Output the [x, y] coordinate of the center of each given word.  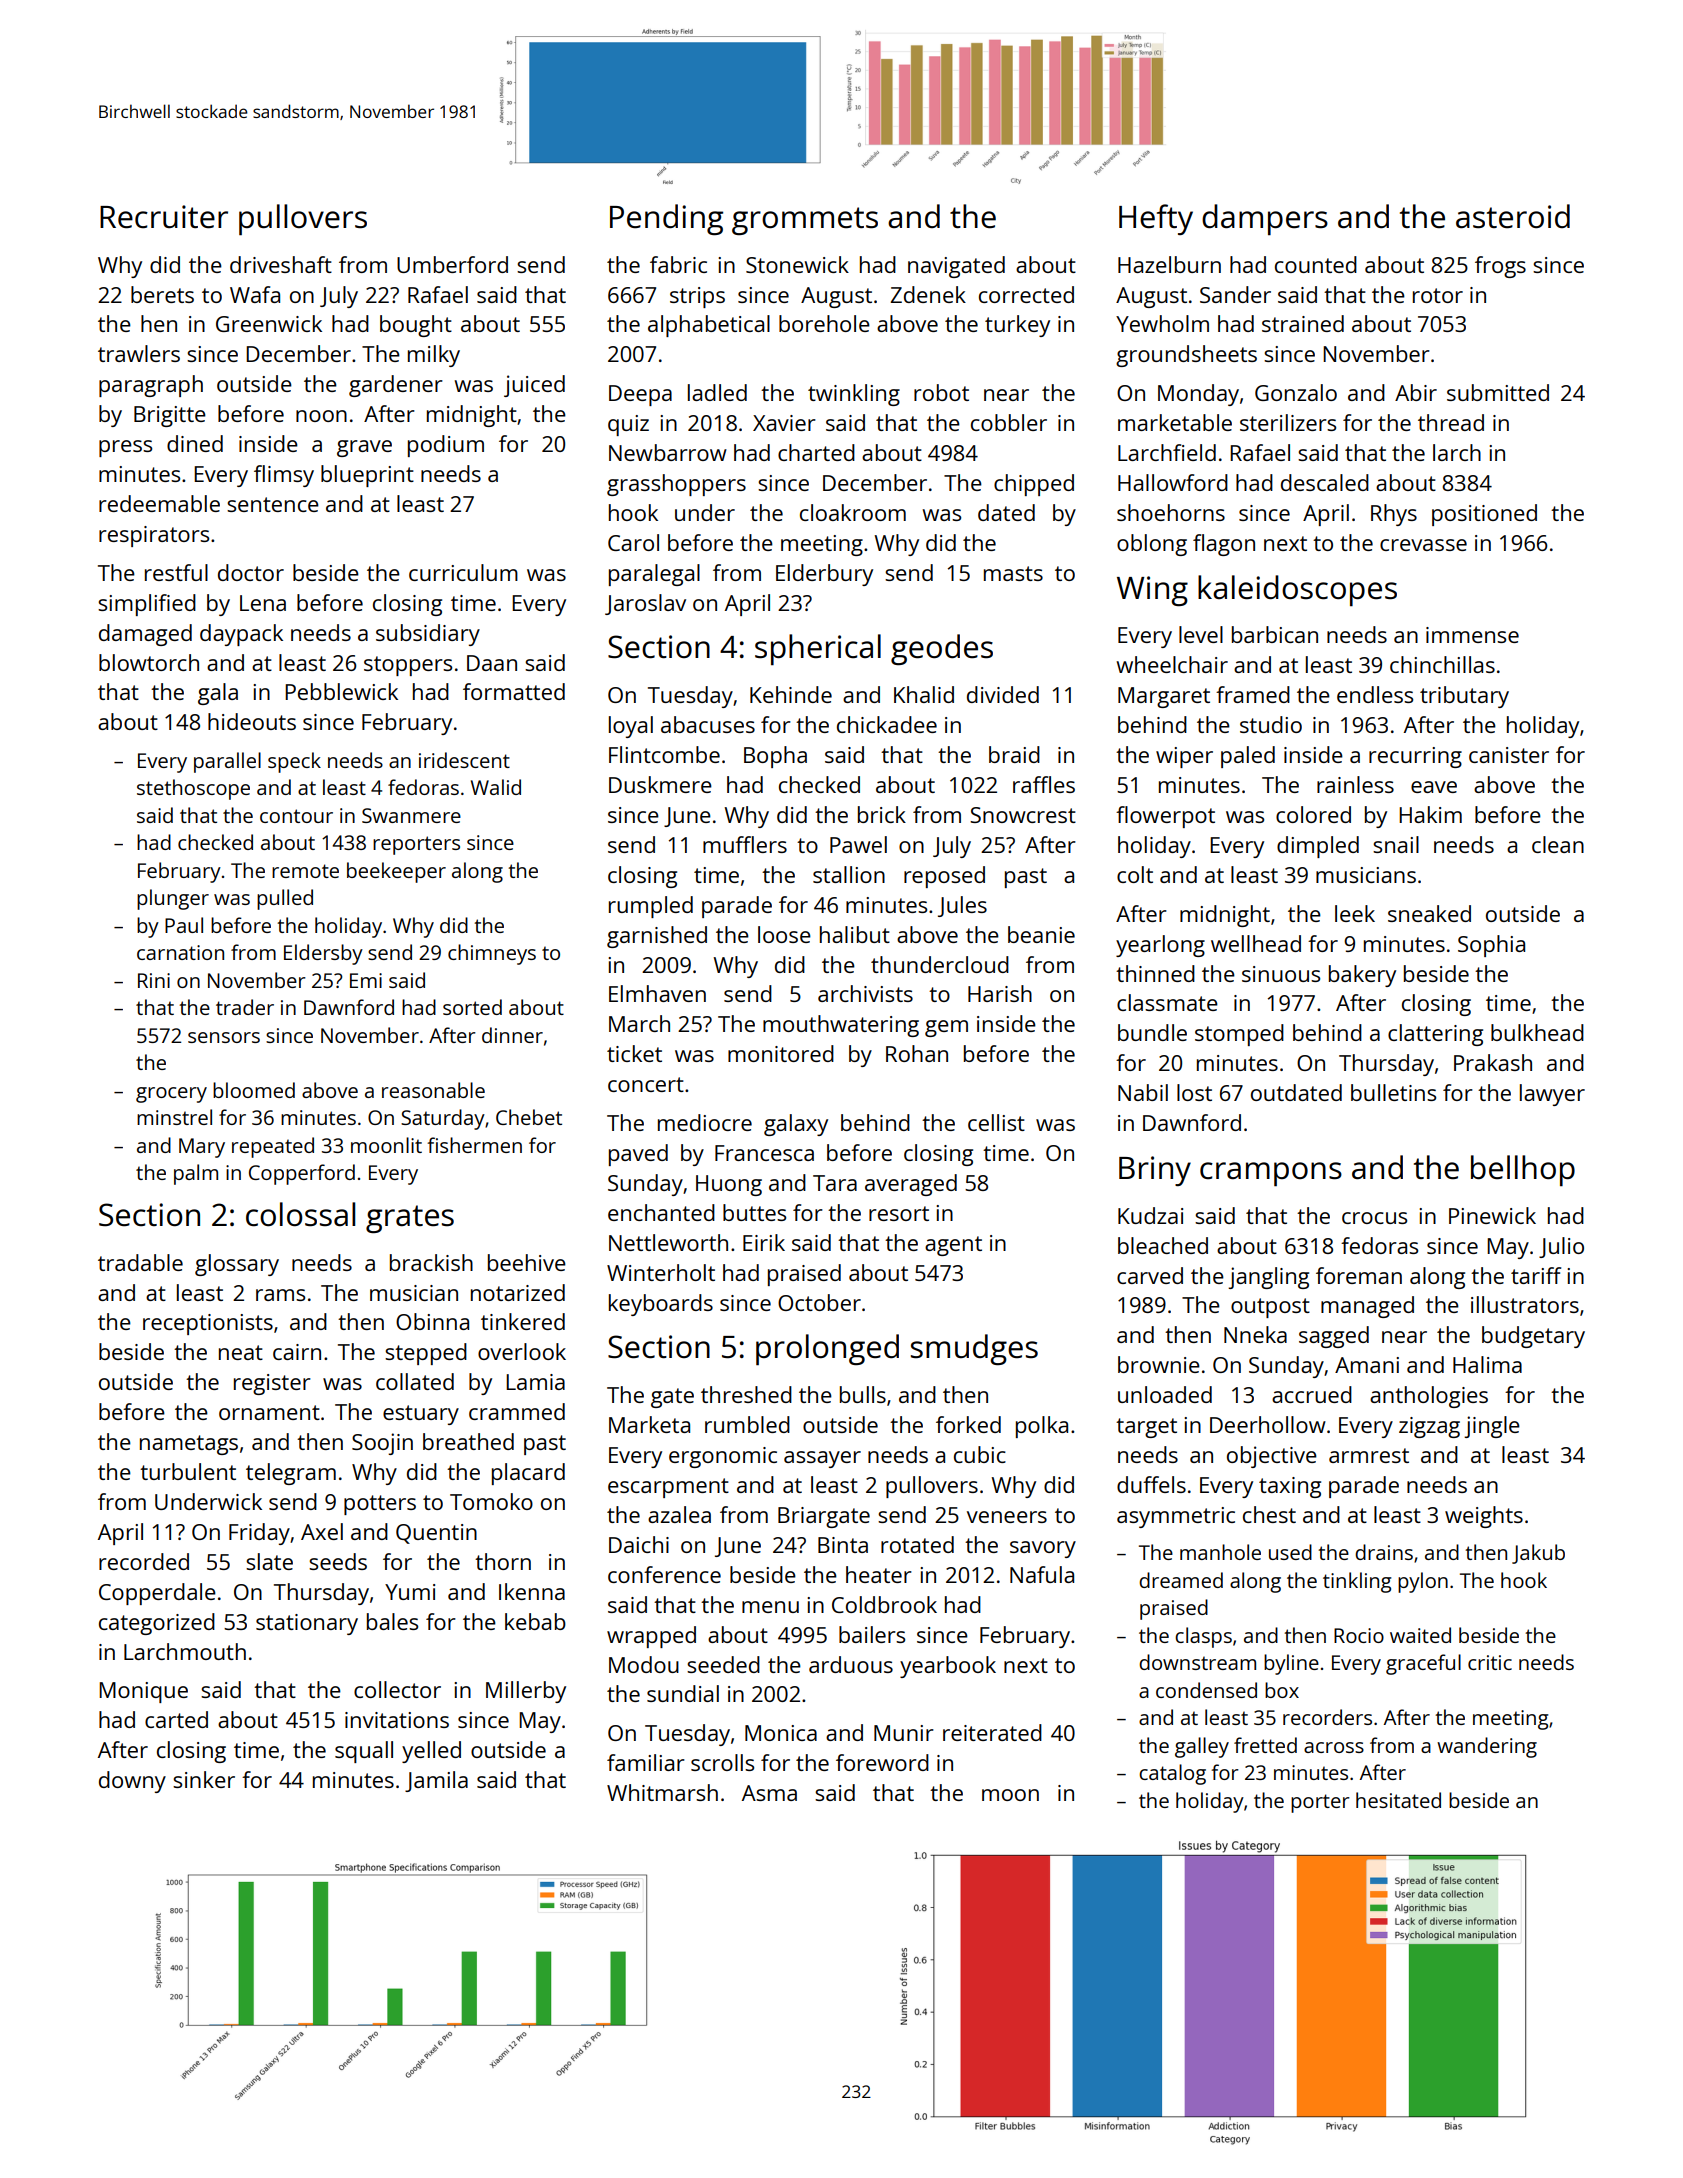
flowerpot [1165, 817]
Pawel [858, 844]
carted [176, 1719]
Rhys [1394, 515]
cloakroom [853, 512]
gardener [396, 386]
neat [241, 1352]
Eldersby [323, 954]
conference [664, 1574]
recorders [1327, 1717]
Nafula [1042, 1574]
